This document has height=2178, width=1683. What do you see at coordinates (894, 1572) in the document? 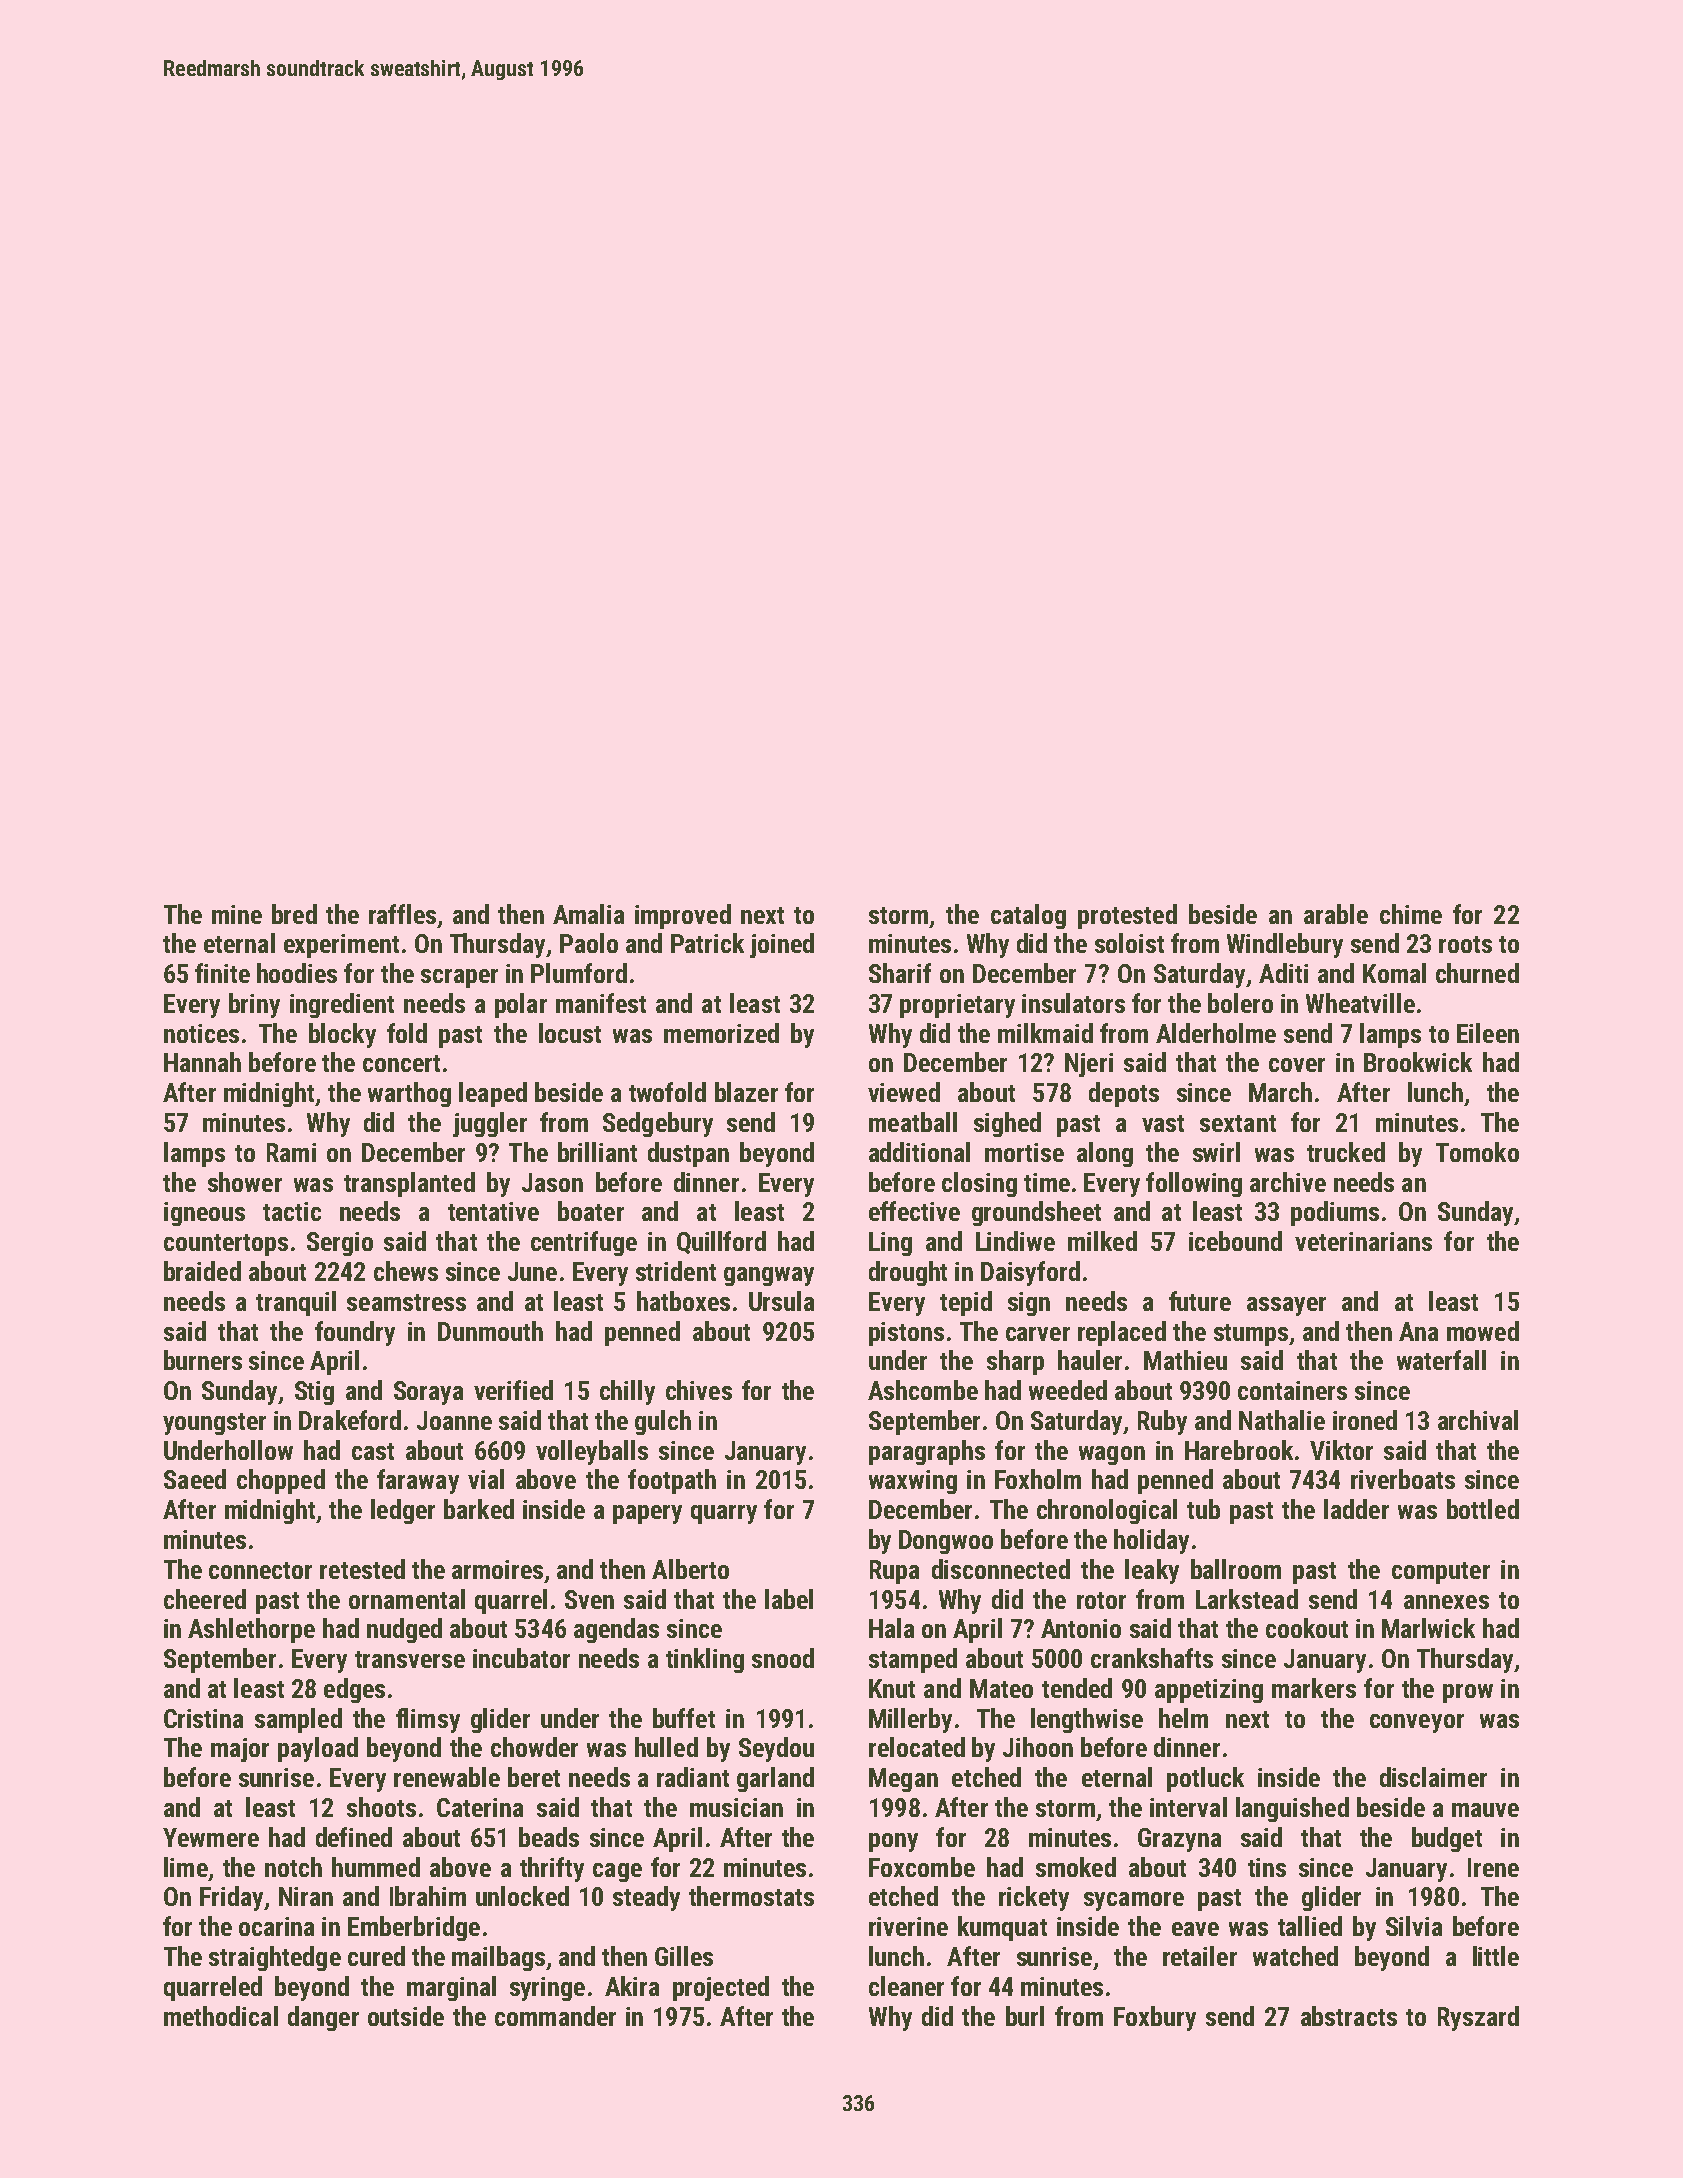
I see `Rupa` at bounding box center [894, 1572].
